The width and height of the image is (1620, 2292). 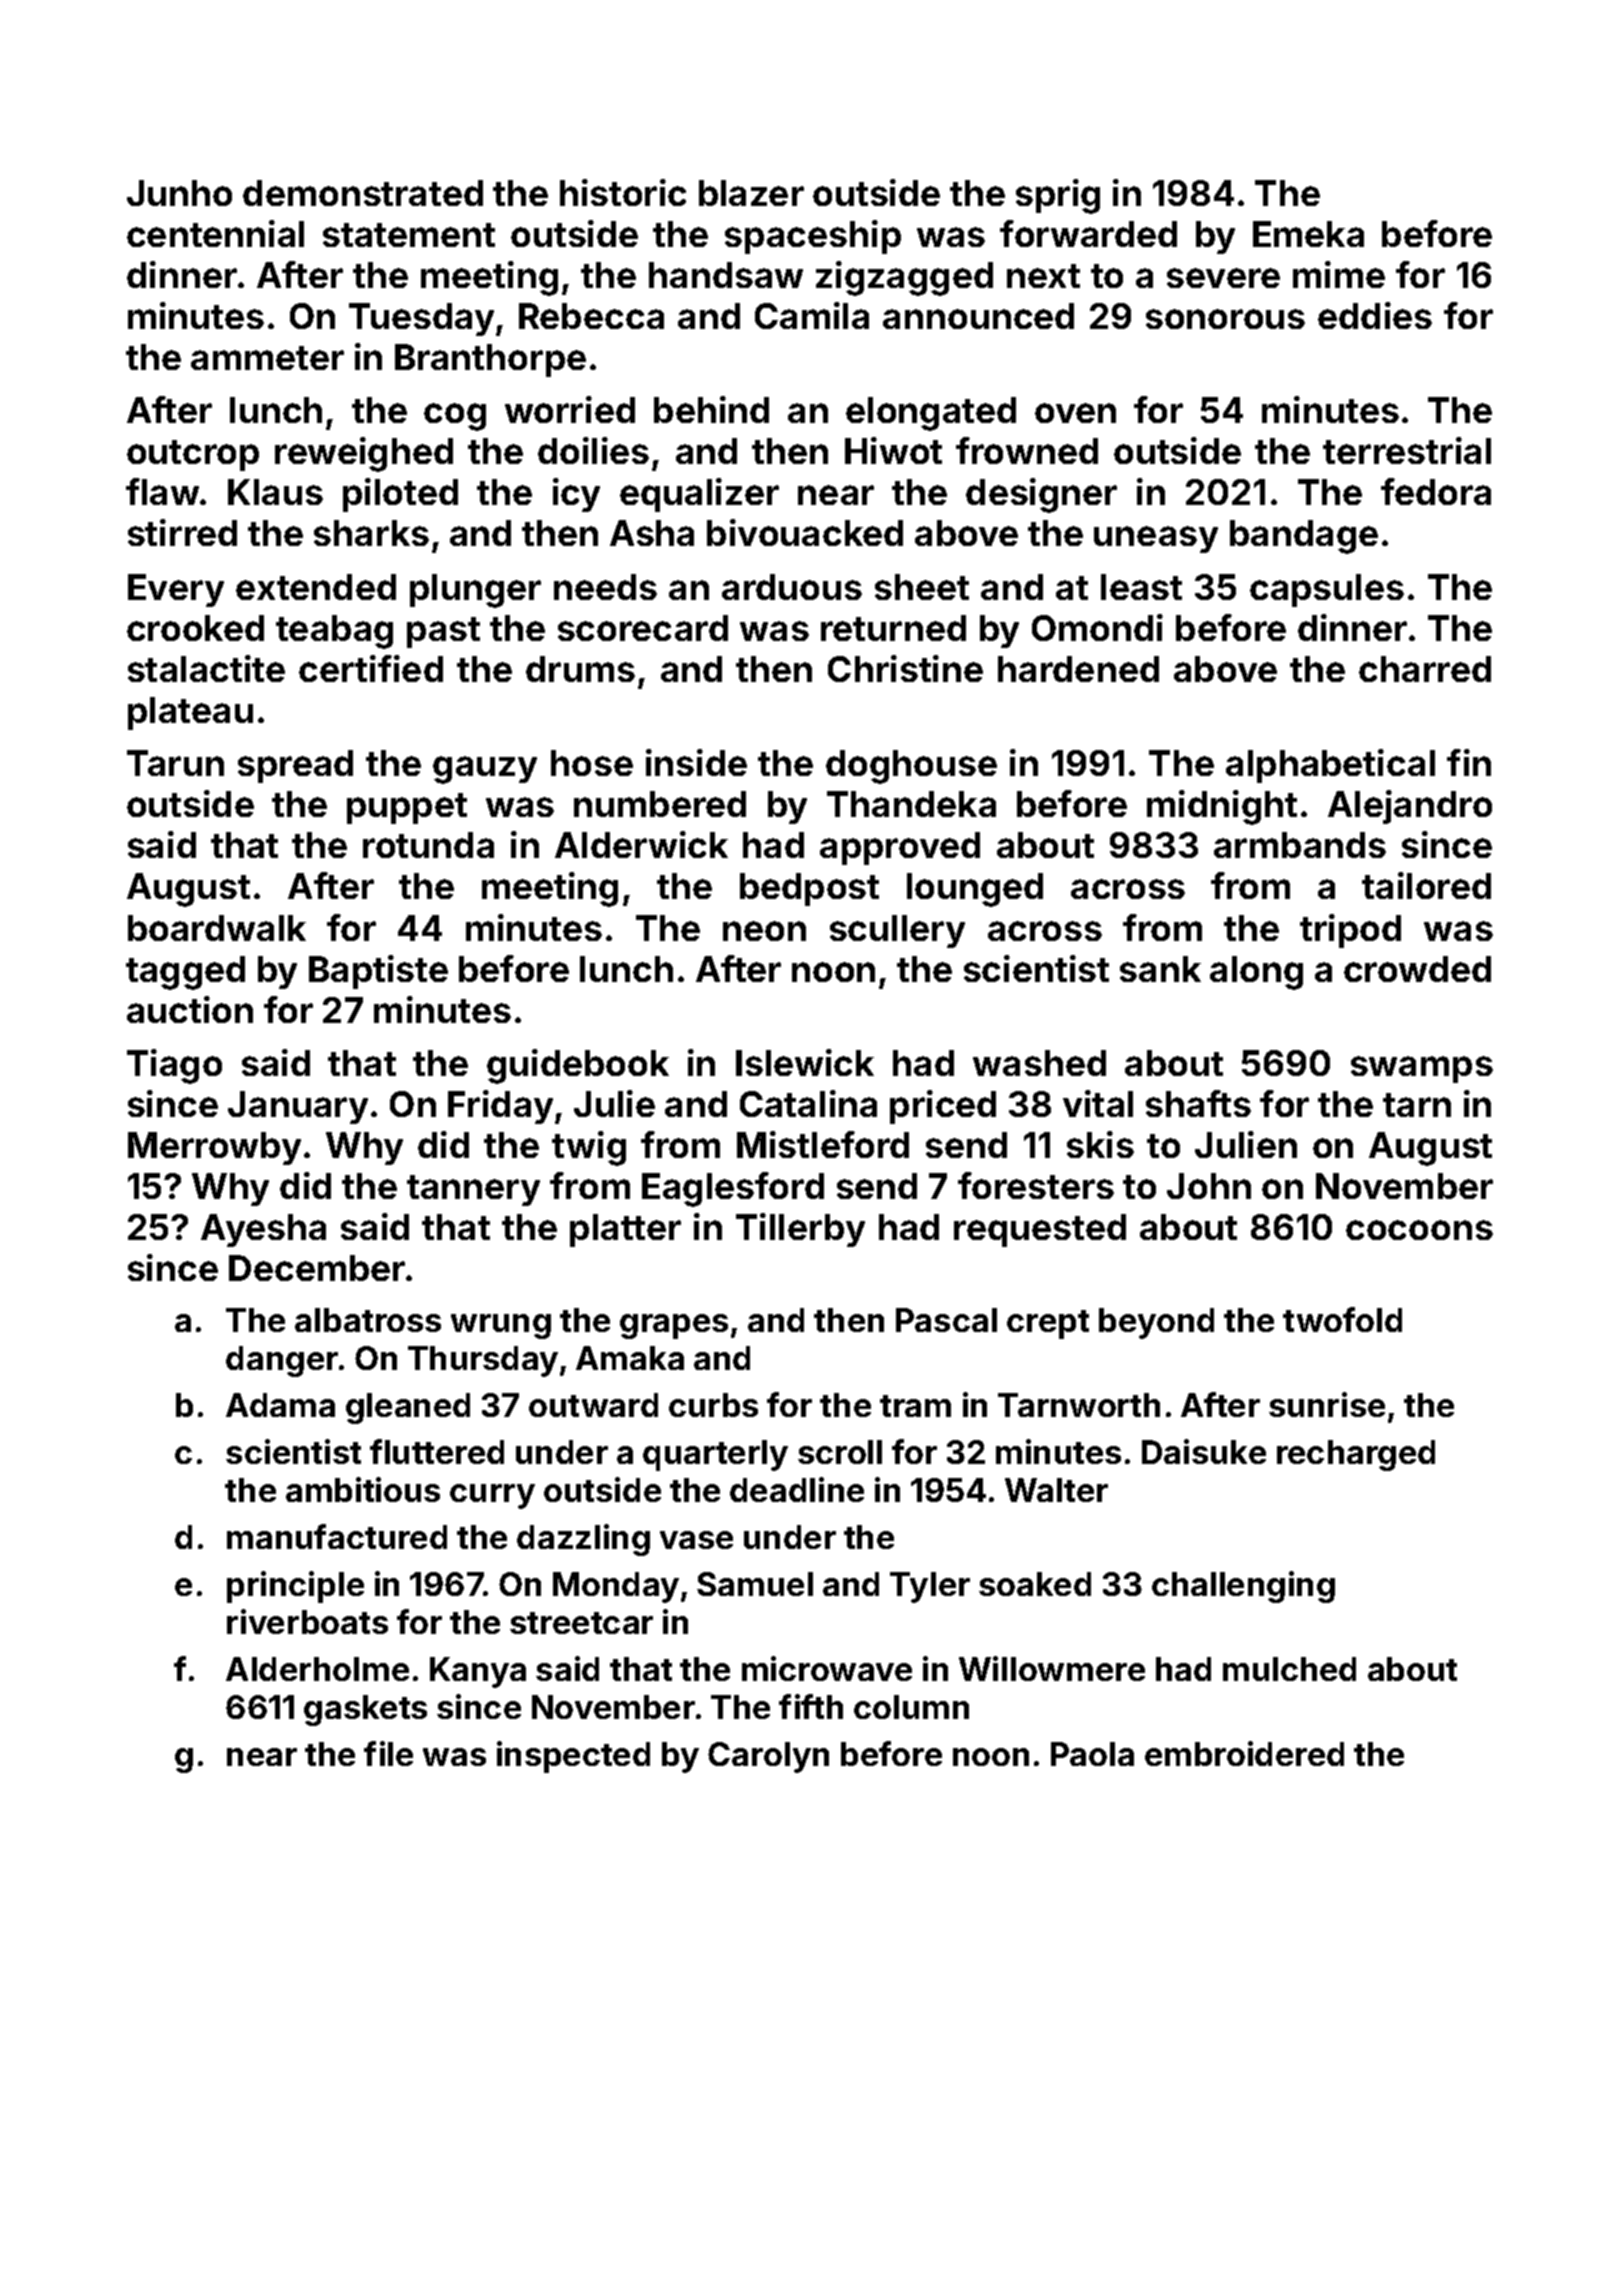 I want to click on historic, so click(x=623, y=192).
